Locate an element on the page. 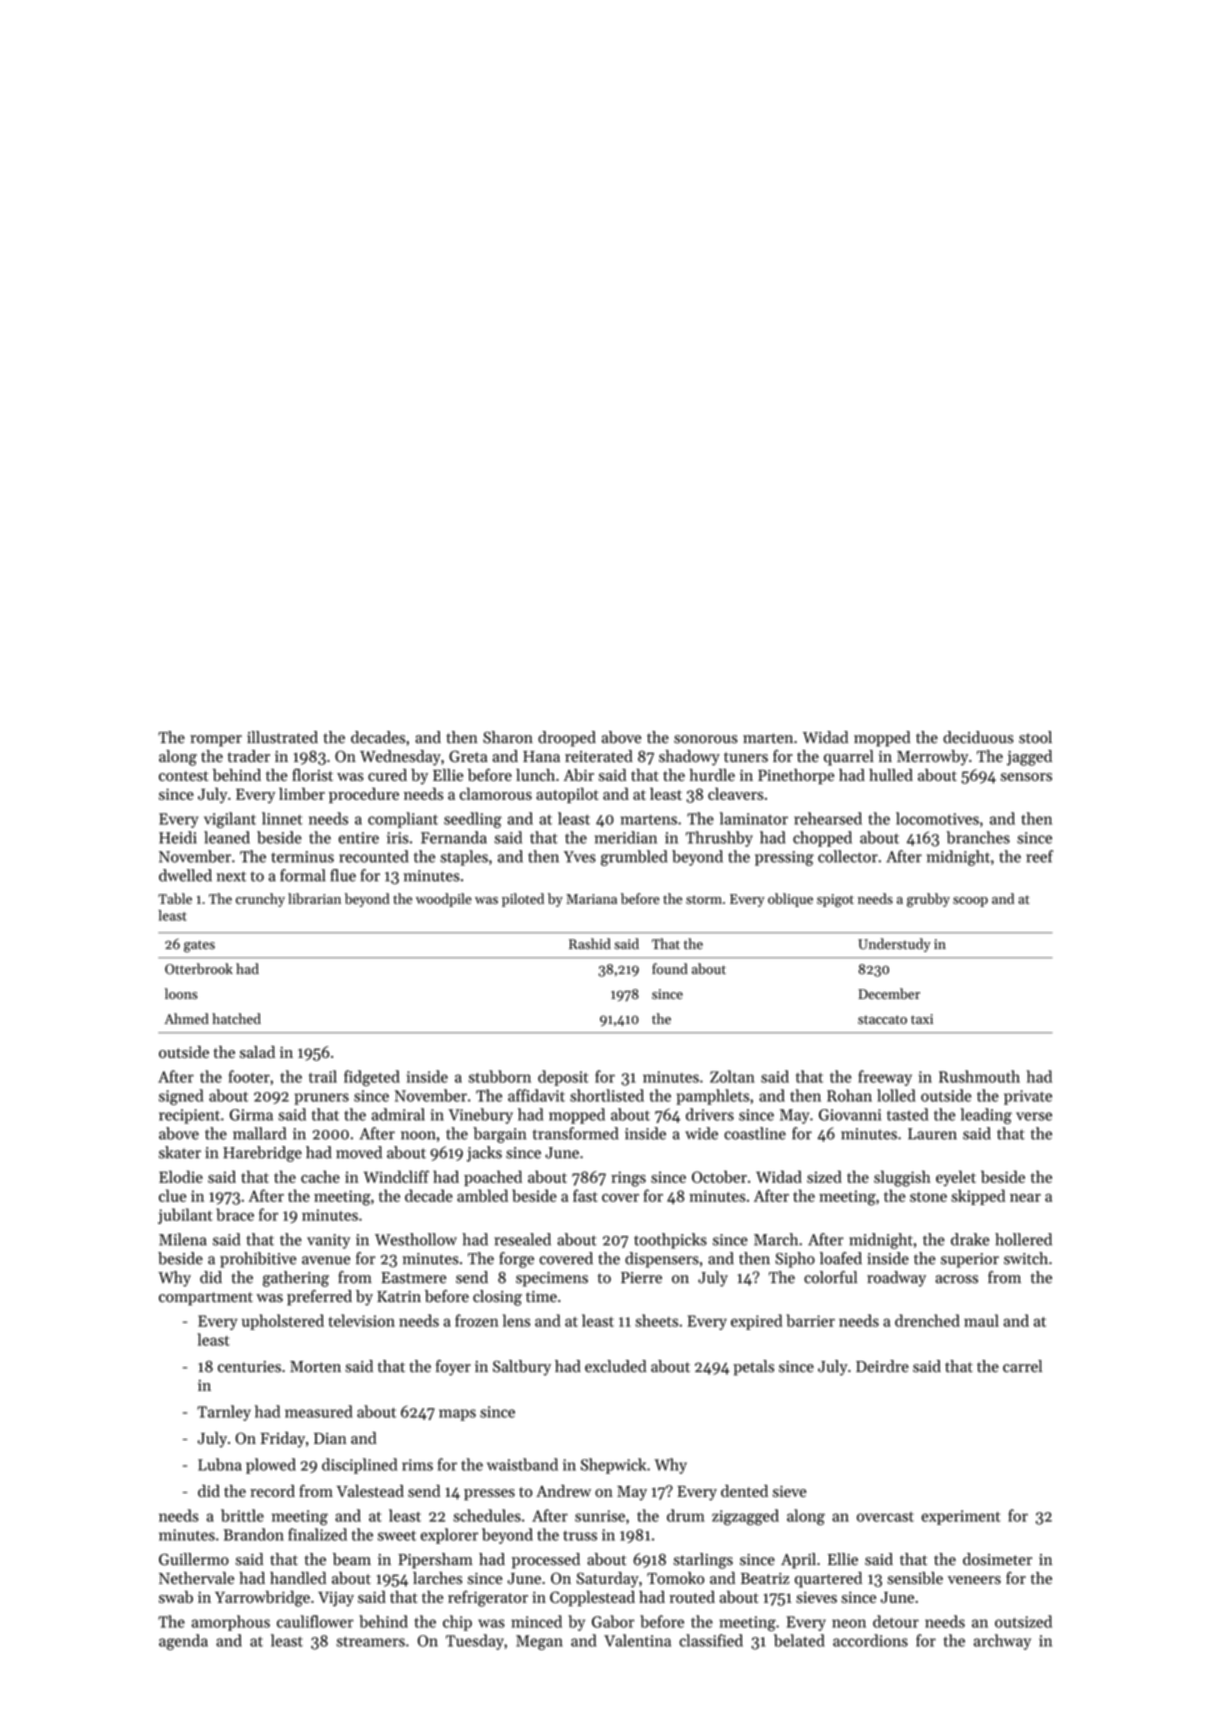 This document has height=1713, width=1211. deciduous is located at coordinates (978, 737).
